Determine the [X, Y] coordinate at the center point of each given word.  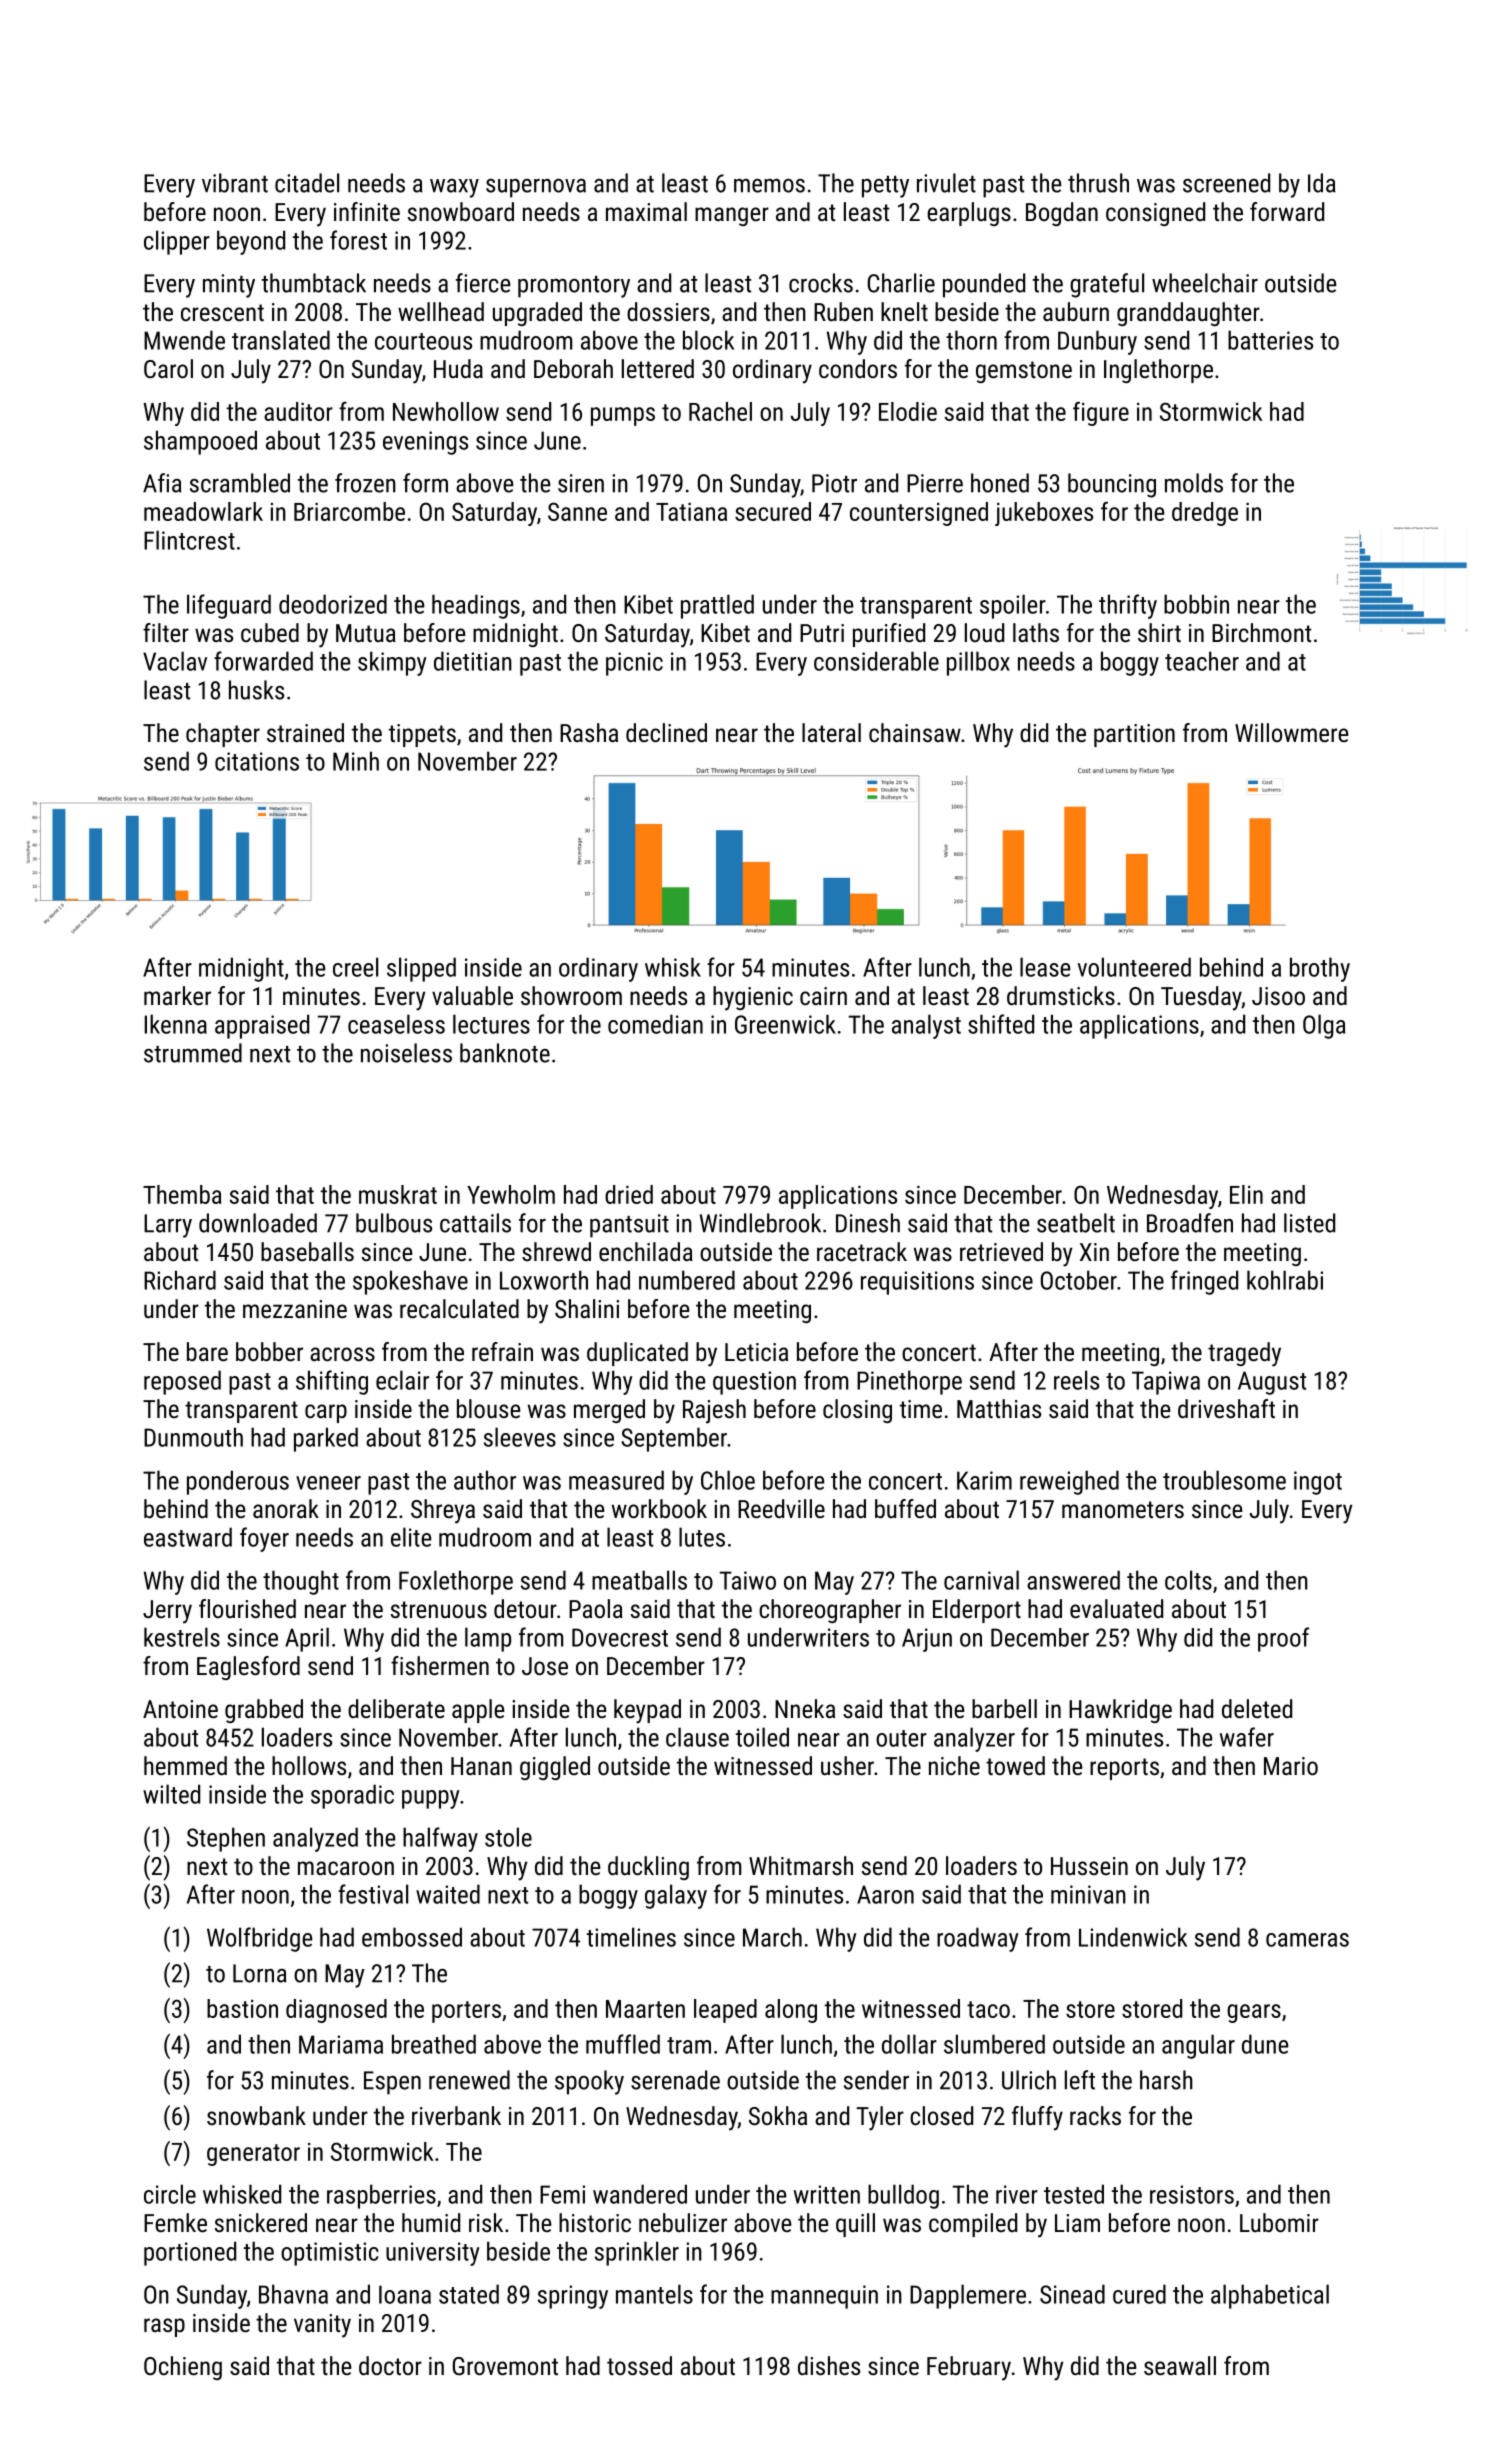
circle [170, 2194]
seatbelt [1076, 1223]
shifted [1001, 1024]
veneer [328, 1483]
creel [355, 967]
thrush [1098, 183]
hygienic [753, 998]
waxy [454, 188]
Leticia [756, 1352]
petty [885, 187]
